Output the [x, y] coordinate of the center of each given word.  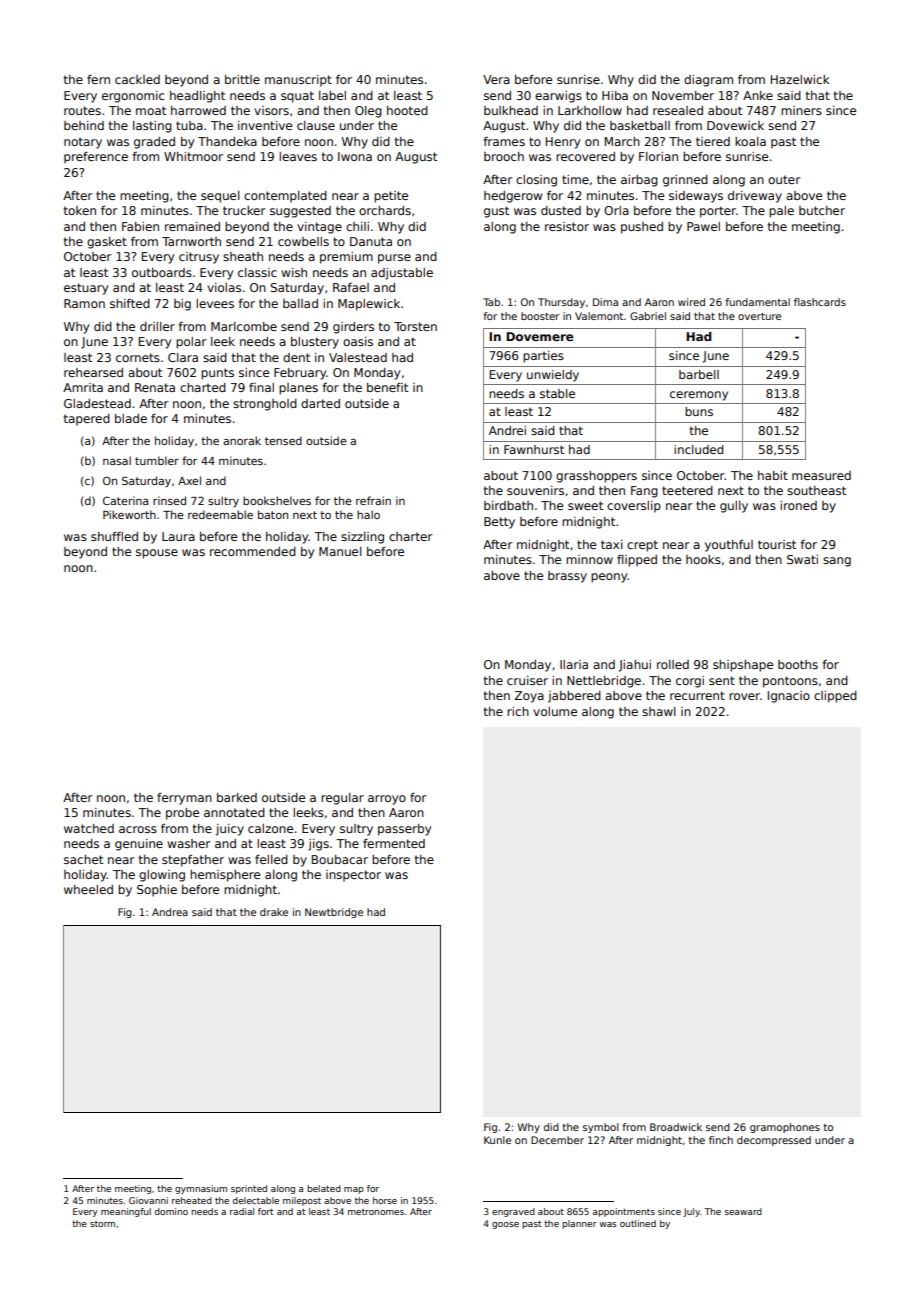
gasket [107, 243]
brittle [242, 79]
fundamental [757, 302]
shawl [659, 711]
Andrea [170, 912]
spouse [157, 554]
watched [89, 828]
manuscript [298, 81]
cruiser [527, 680]
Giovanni [148, 1200]
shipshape [743, 666]
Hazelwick [800, 79]
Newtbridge [334, 913]
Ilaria [574, 664]
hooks [703, 559]
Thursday [561, 303]
